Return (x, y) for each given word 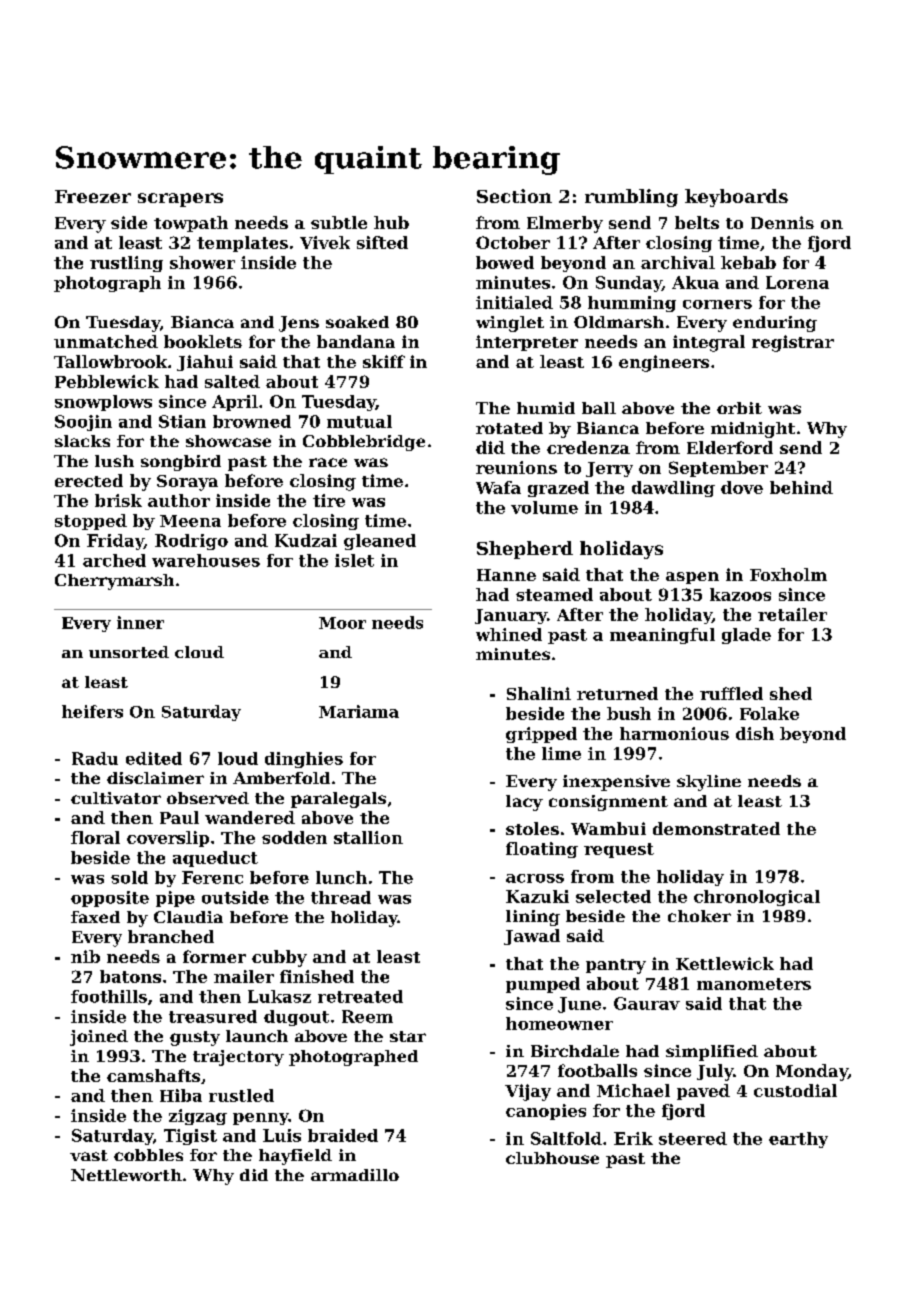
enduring (775, 324)
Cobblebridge (364, 443)
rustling (126, 264)
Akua (695, 282)
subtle (339, 222)
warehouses (206, 560)
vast (89, 1155)
